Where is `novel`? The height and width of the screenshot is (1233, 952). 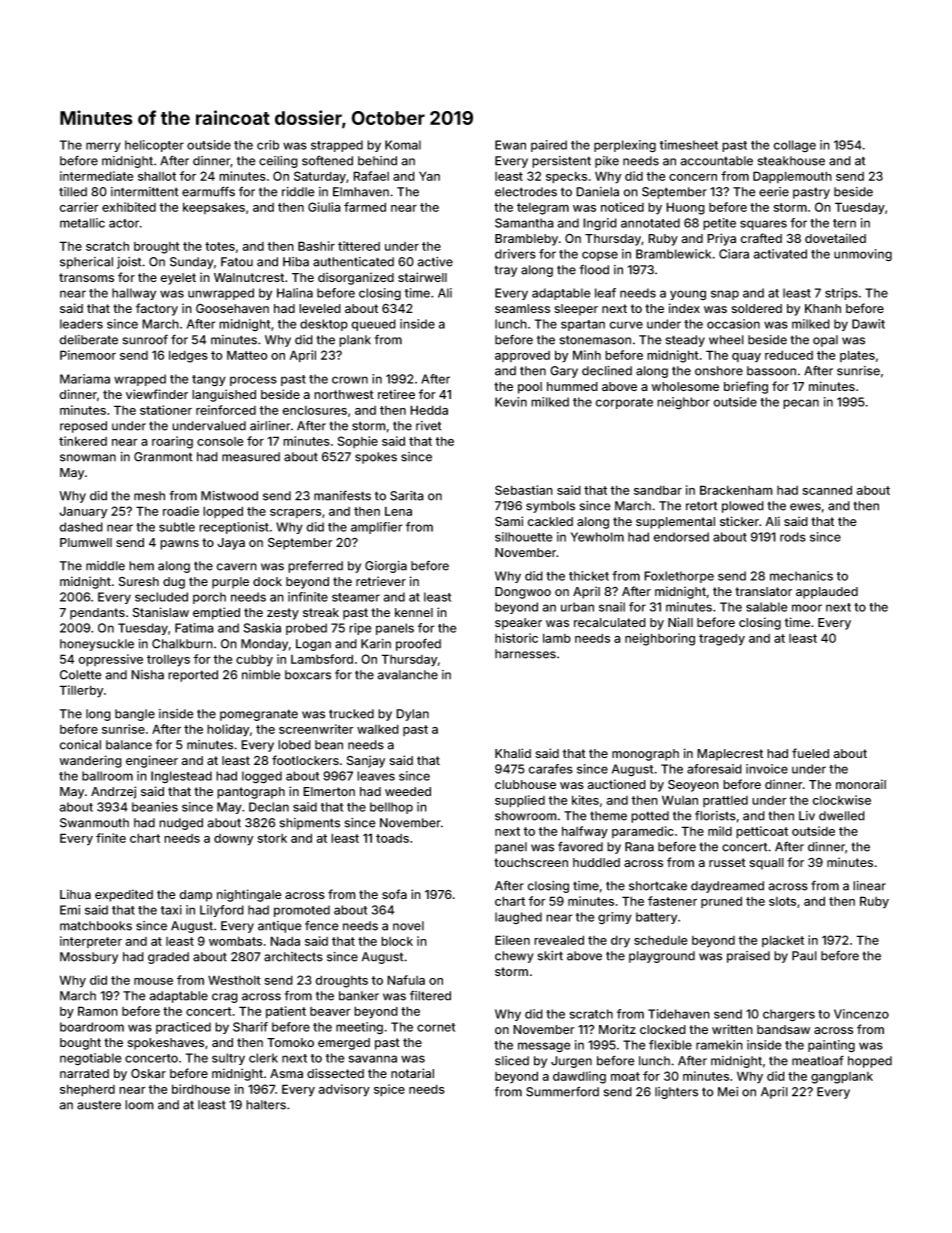
novel is located at coordinates (408, 926).
